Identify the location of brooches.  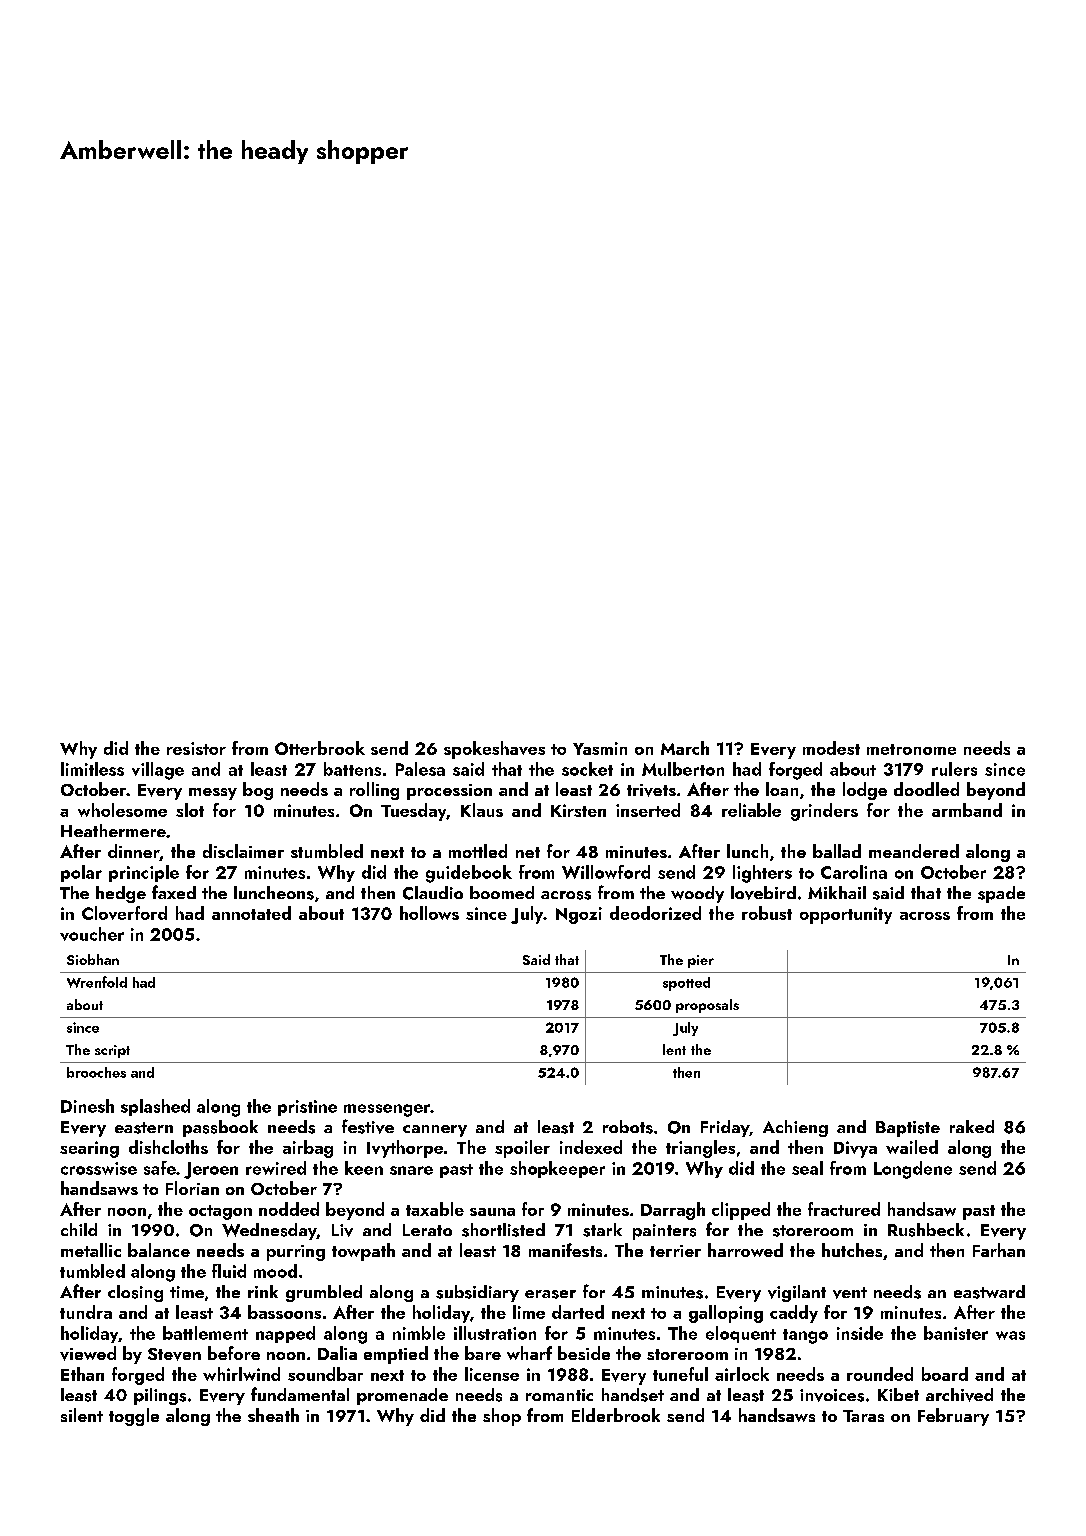
(96, 1072).
